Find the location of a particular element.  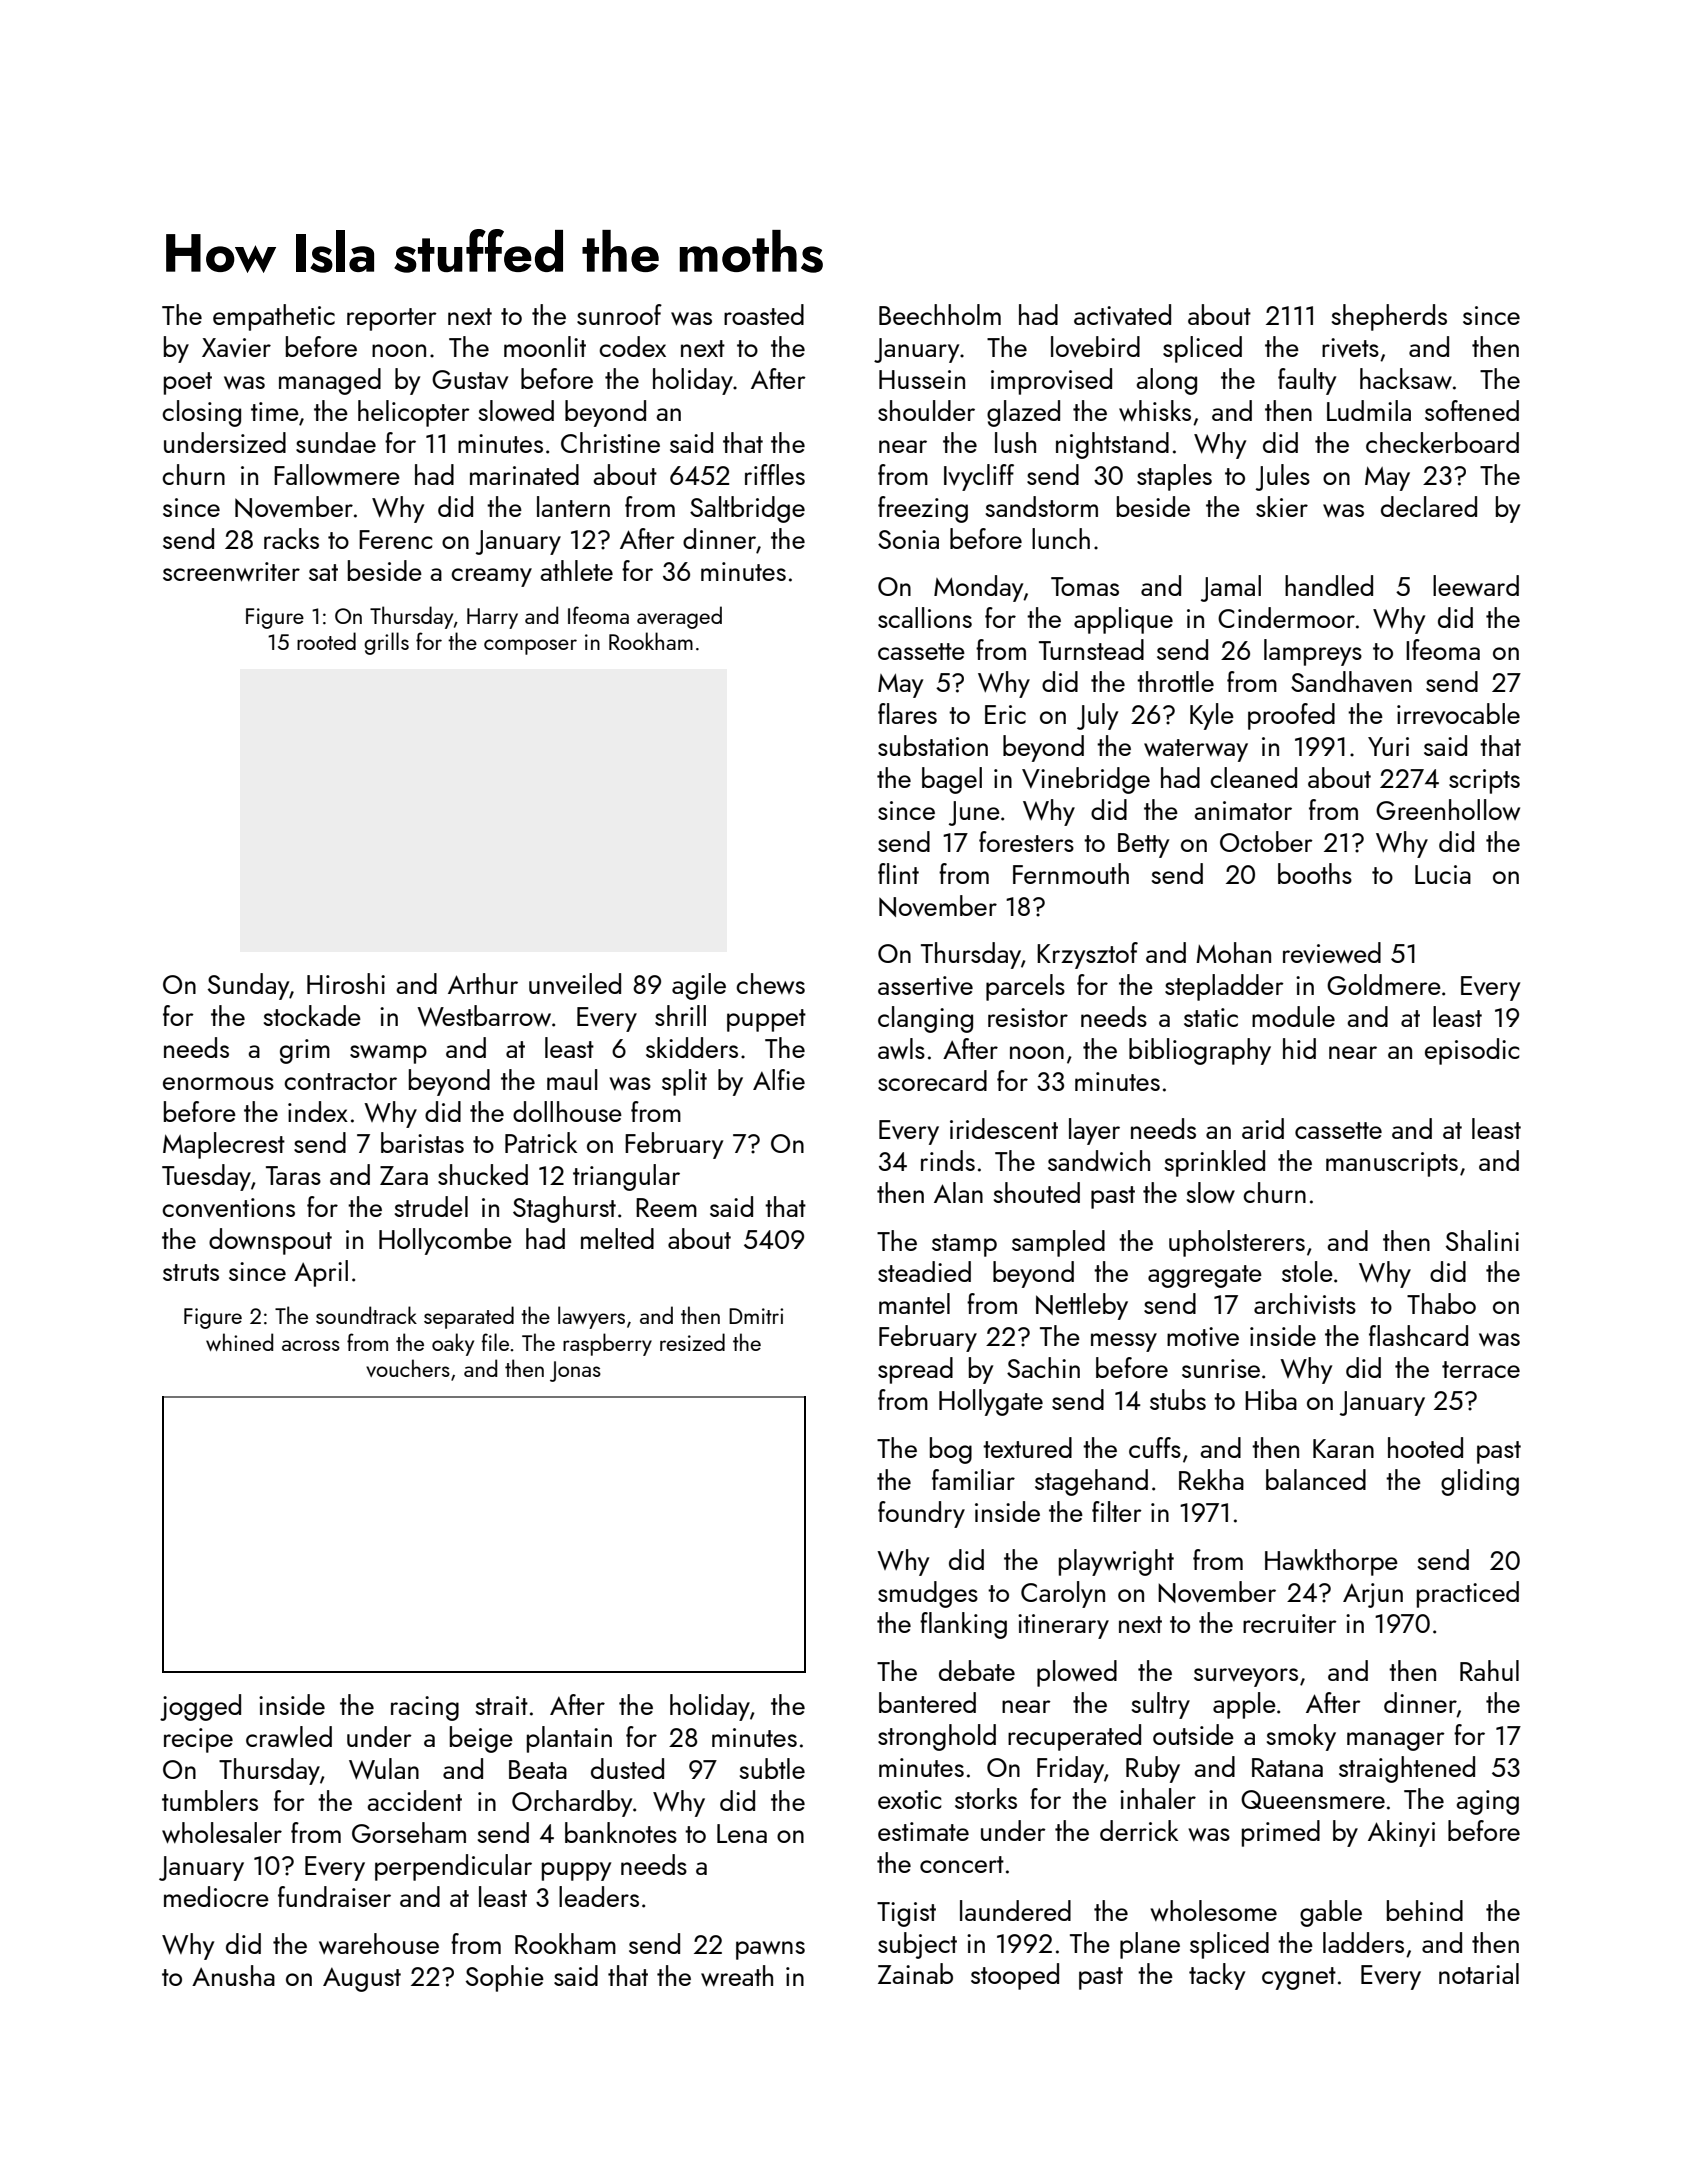

puppet is located at coordinates (766, 1020).
